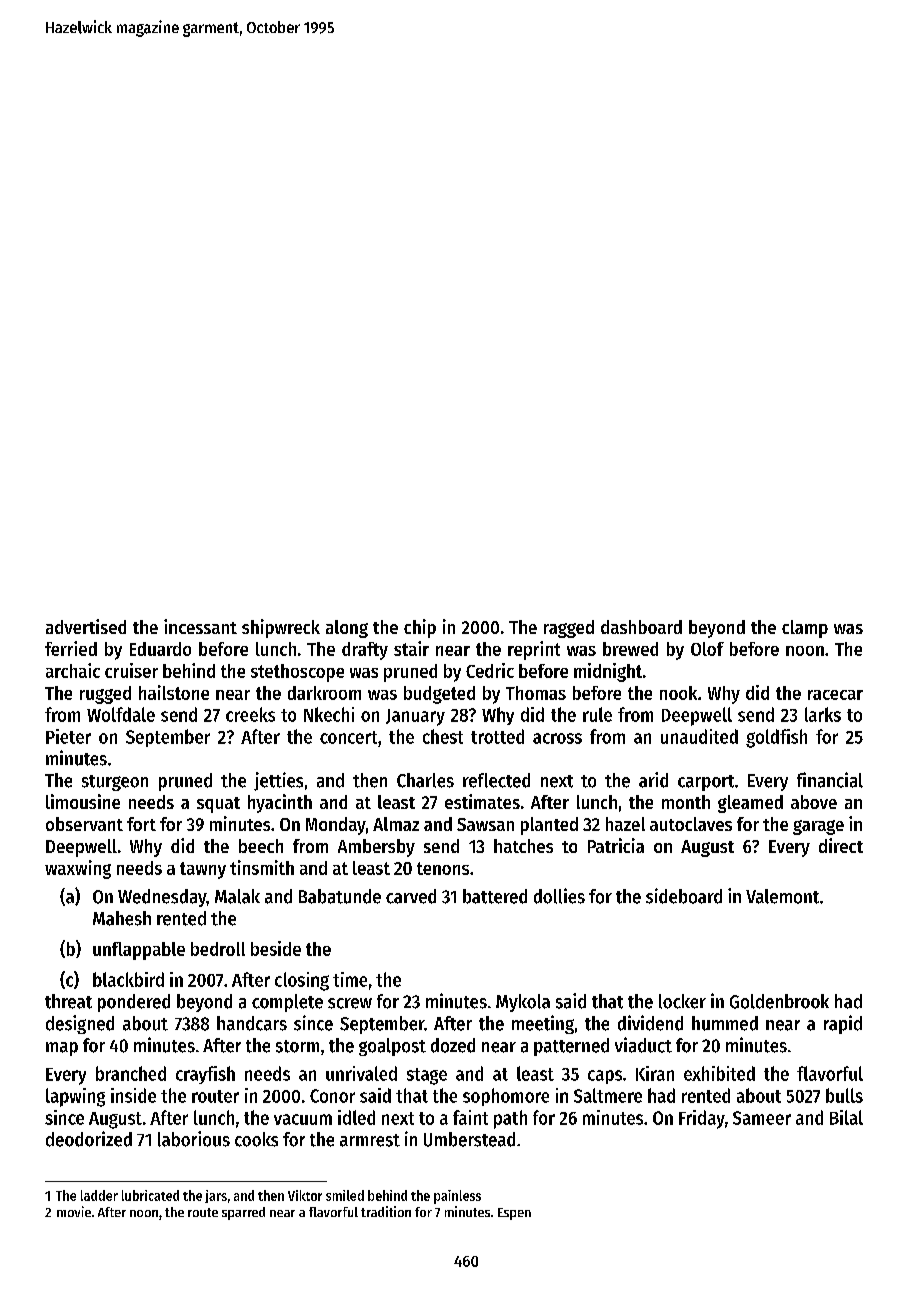 The width and height of the screenshot is (908, 1316). Describe the element at coordinates (84, 824) in the screenshot. I see `observant` at that location.
